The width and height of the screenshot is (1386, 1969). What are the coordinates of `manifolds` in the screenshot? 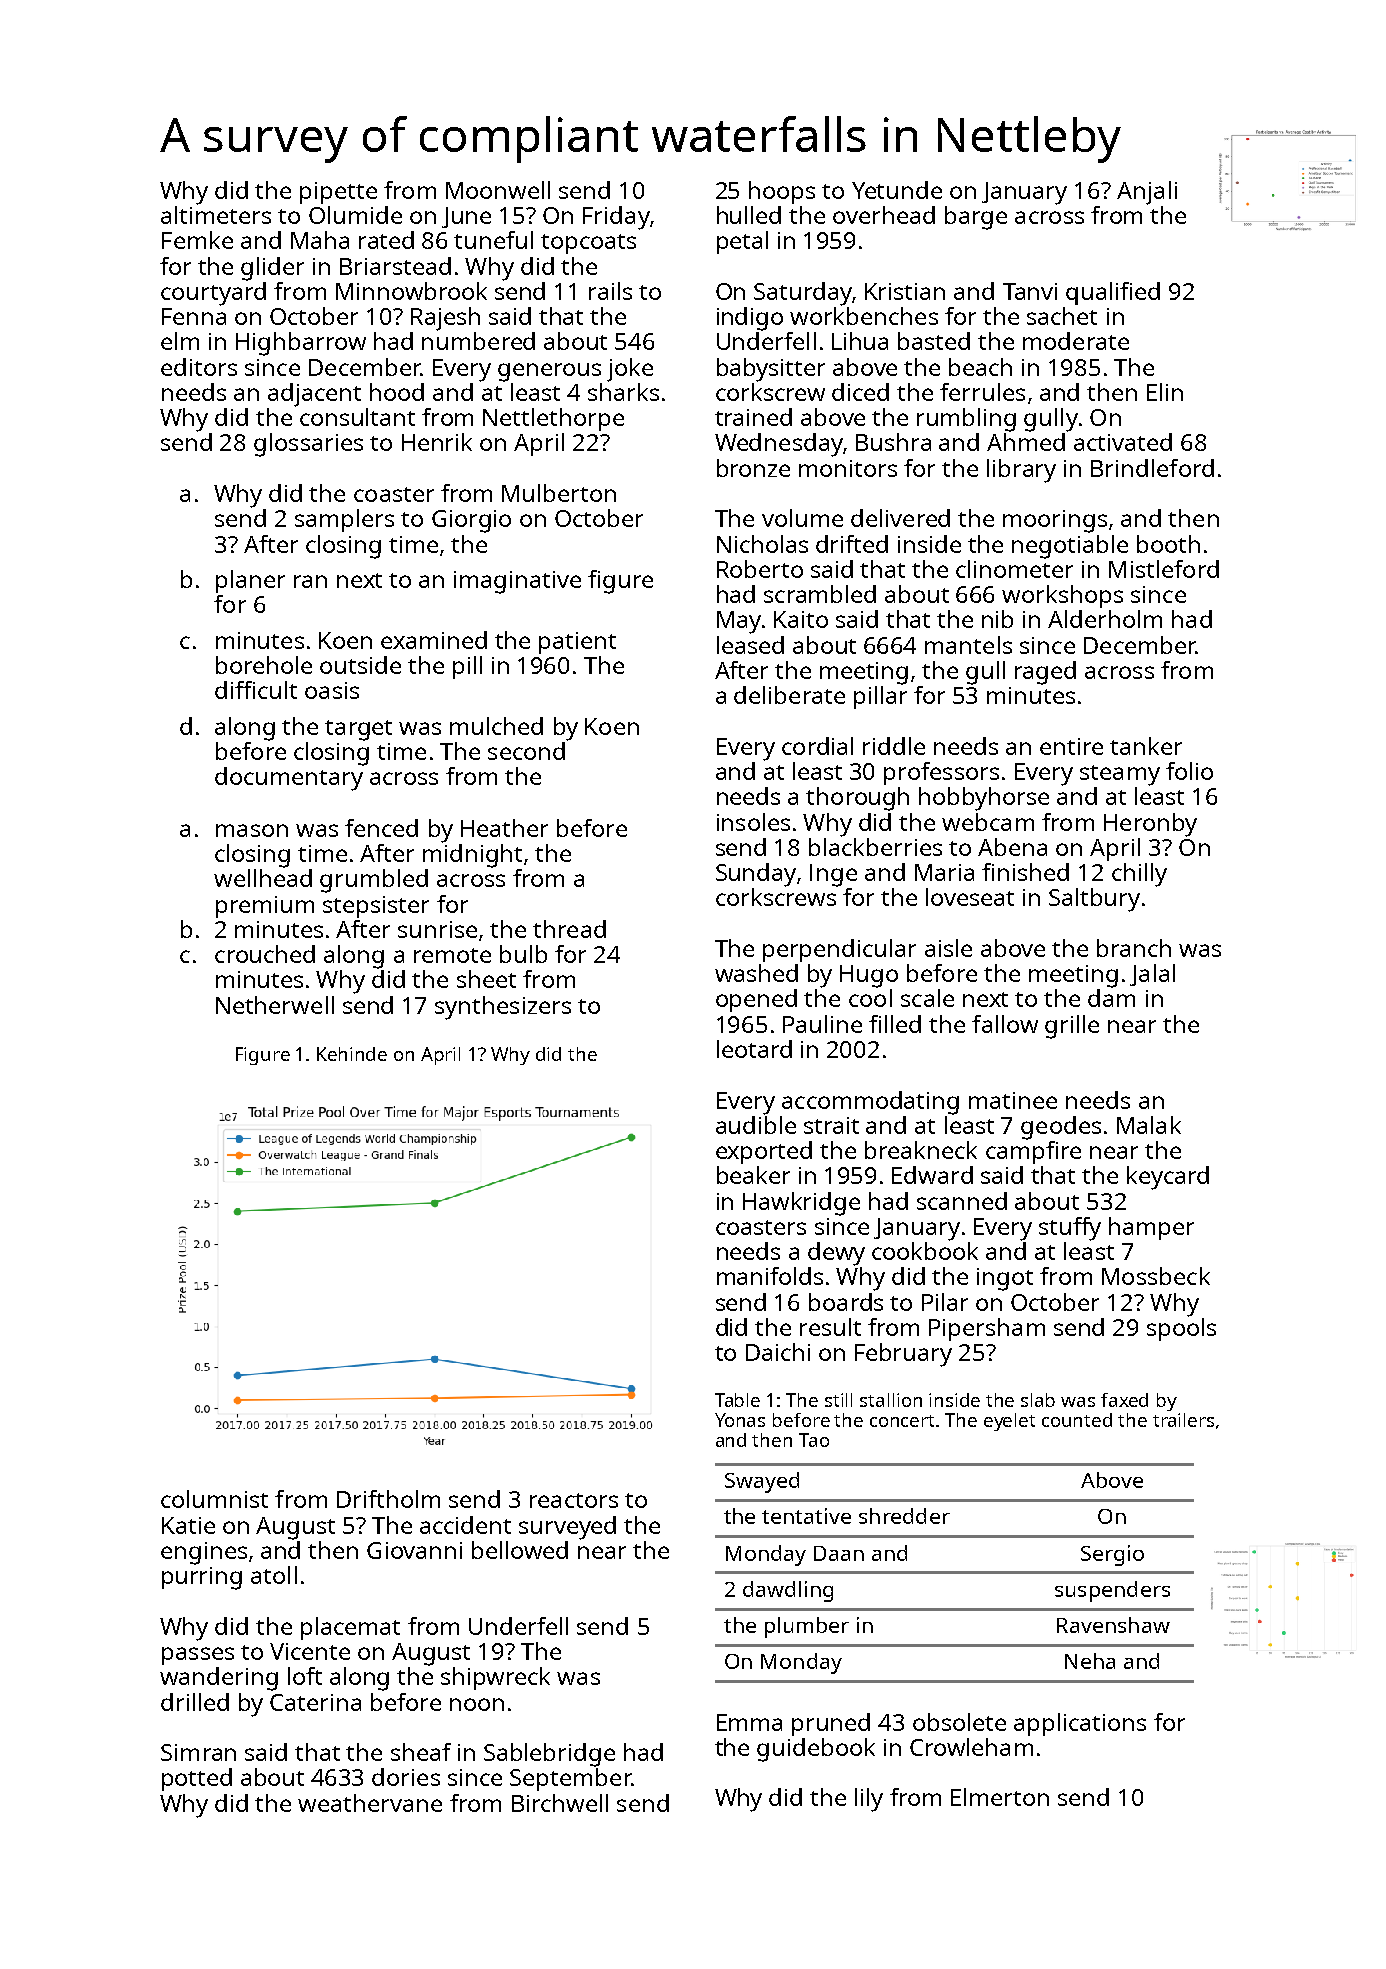 It's located at (770, 1276).
